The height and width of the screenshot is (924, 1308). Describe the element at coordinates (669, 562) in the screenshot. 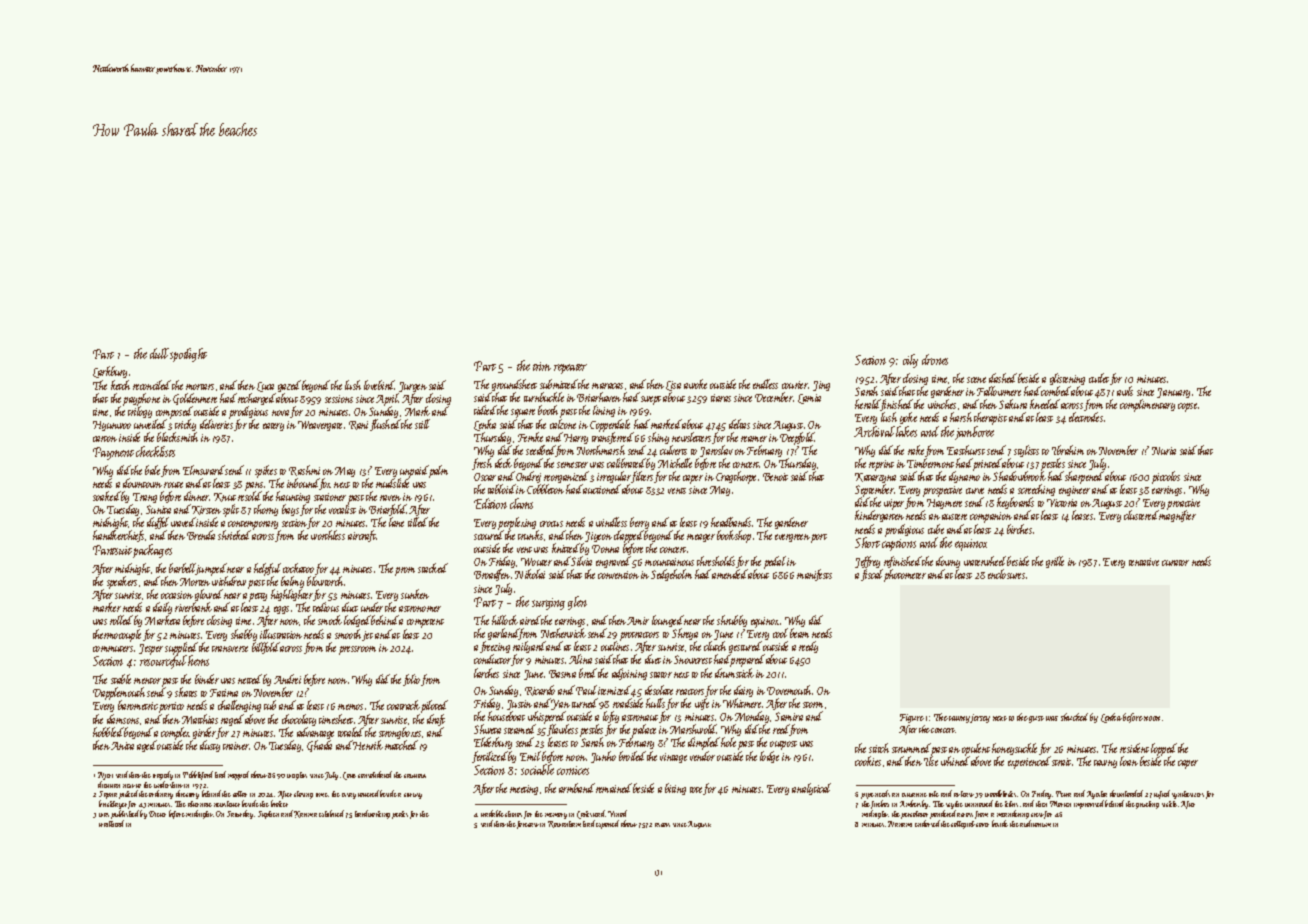

I see `mountainous` at that location.
